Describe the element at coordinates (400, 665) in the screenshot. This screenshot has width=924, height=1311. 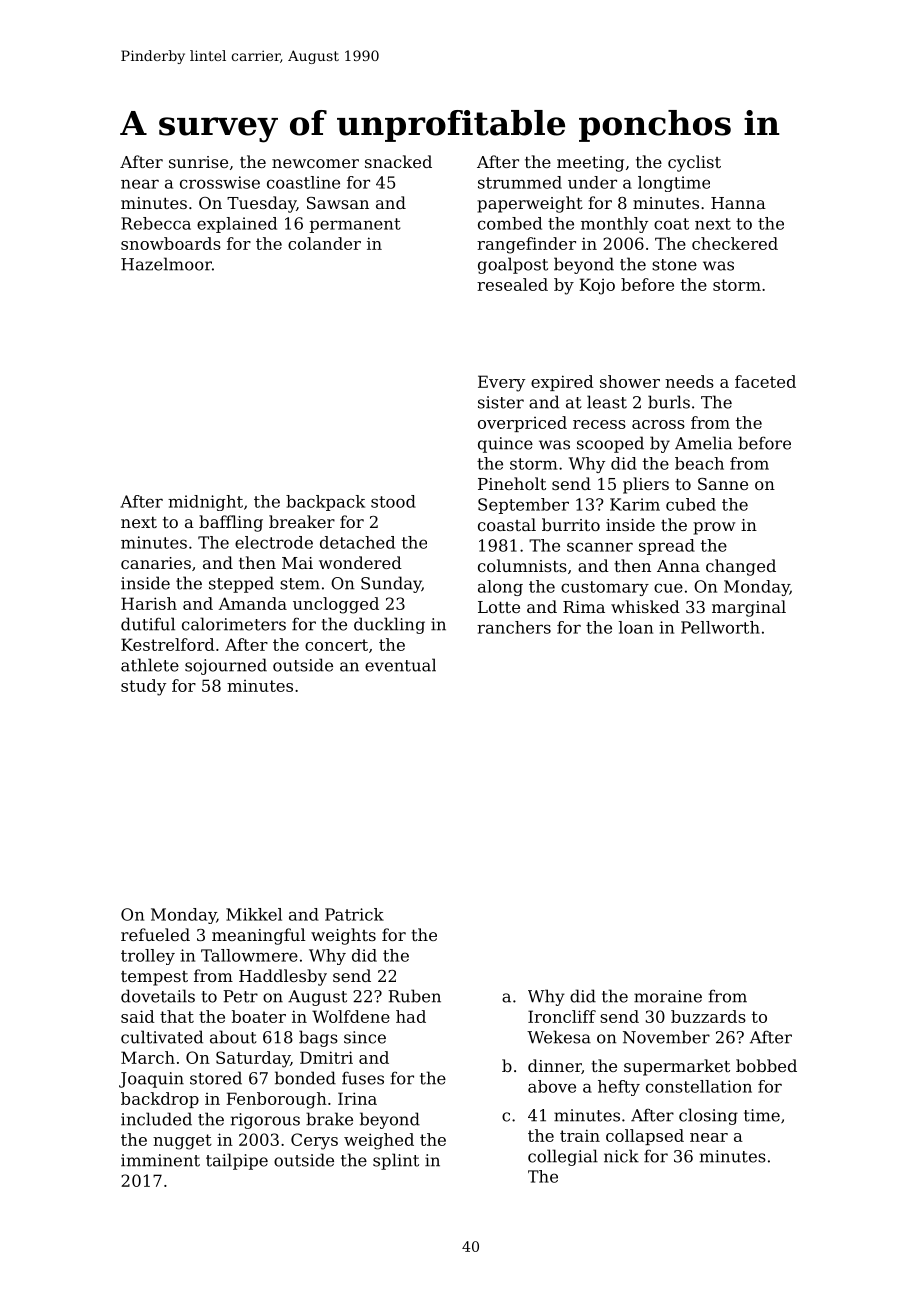
I see `eventual` at that location.
